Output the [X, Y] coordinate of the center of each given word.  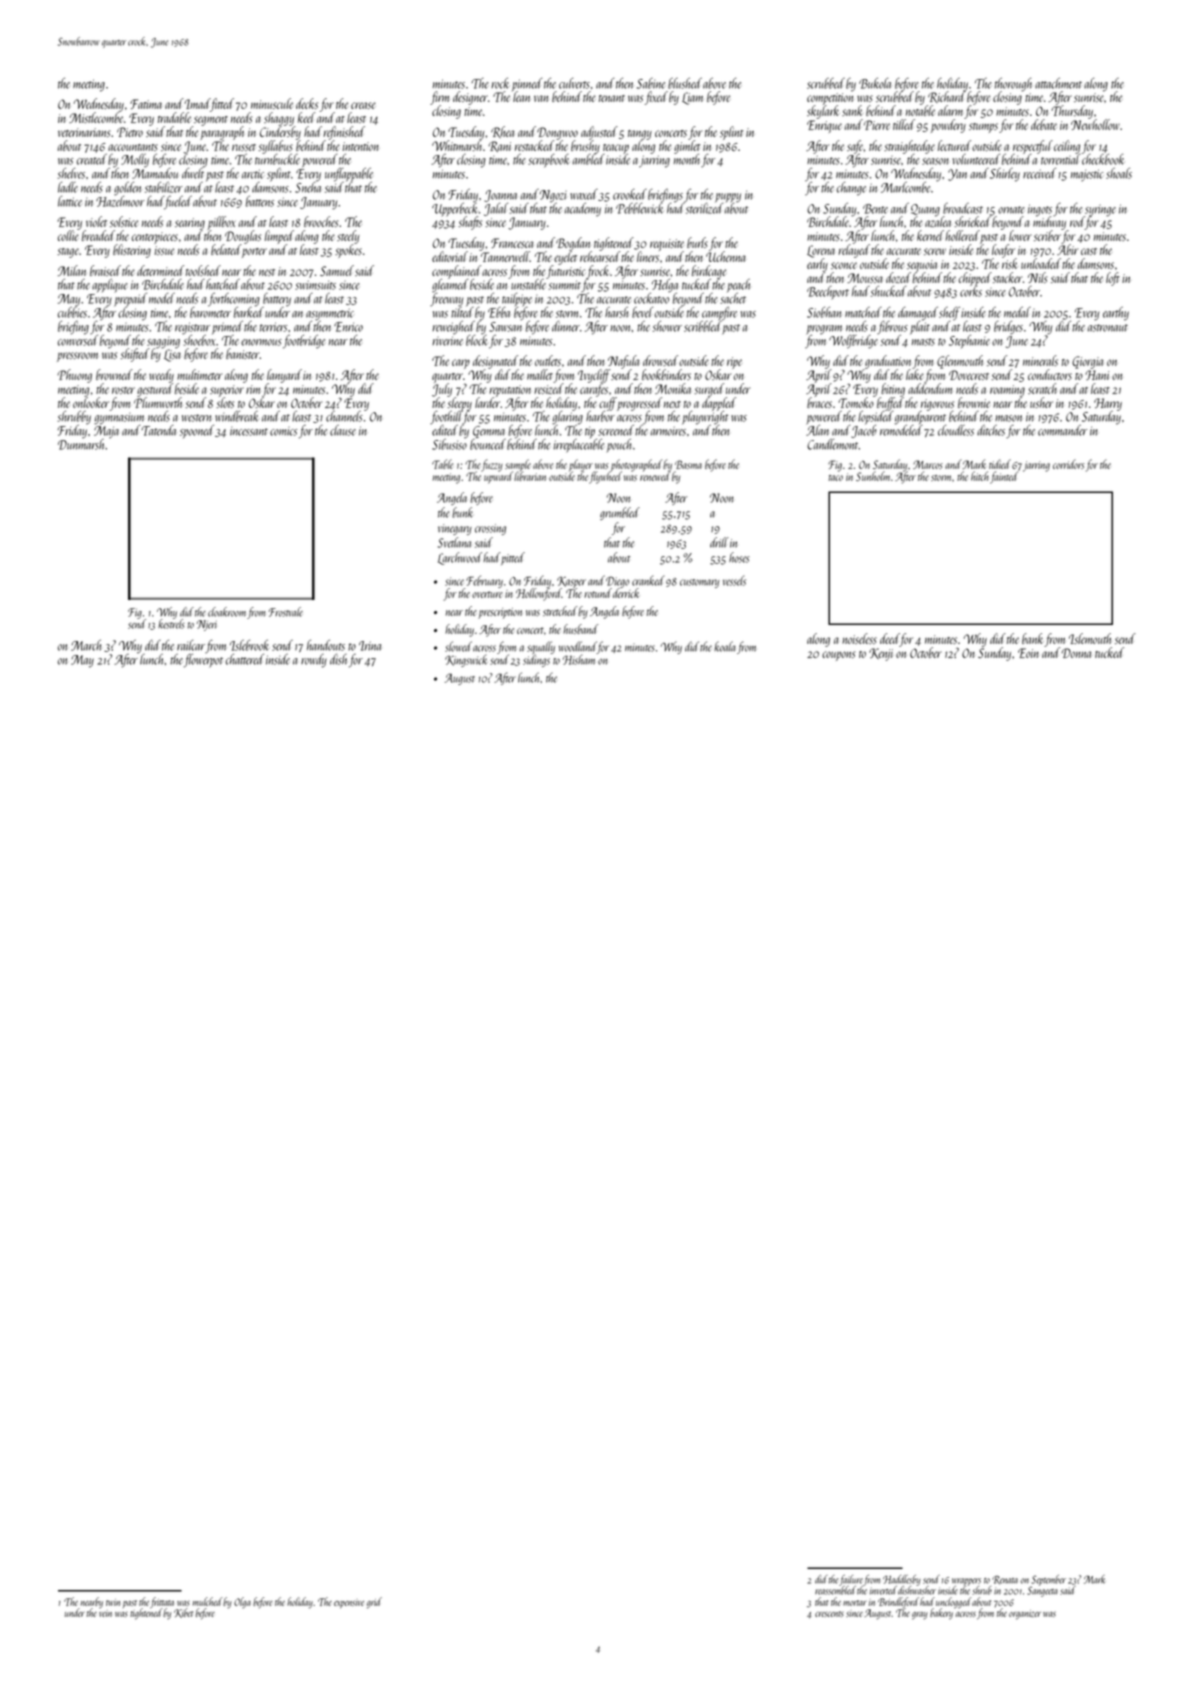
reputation [510, 391]
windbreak [237, 416]
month [687, 159]
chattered [245, 659]
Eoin [1028, 653]
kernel [930, 235]
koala [725, 646]
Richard [947, 97]
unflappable [349, 175]
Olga [242, 1602]
